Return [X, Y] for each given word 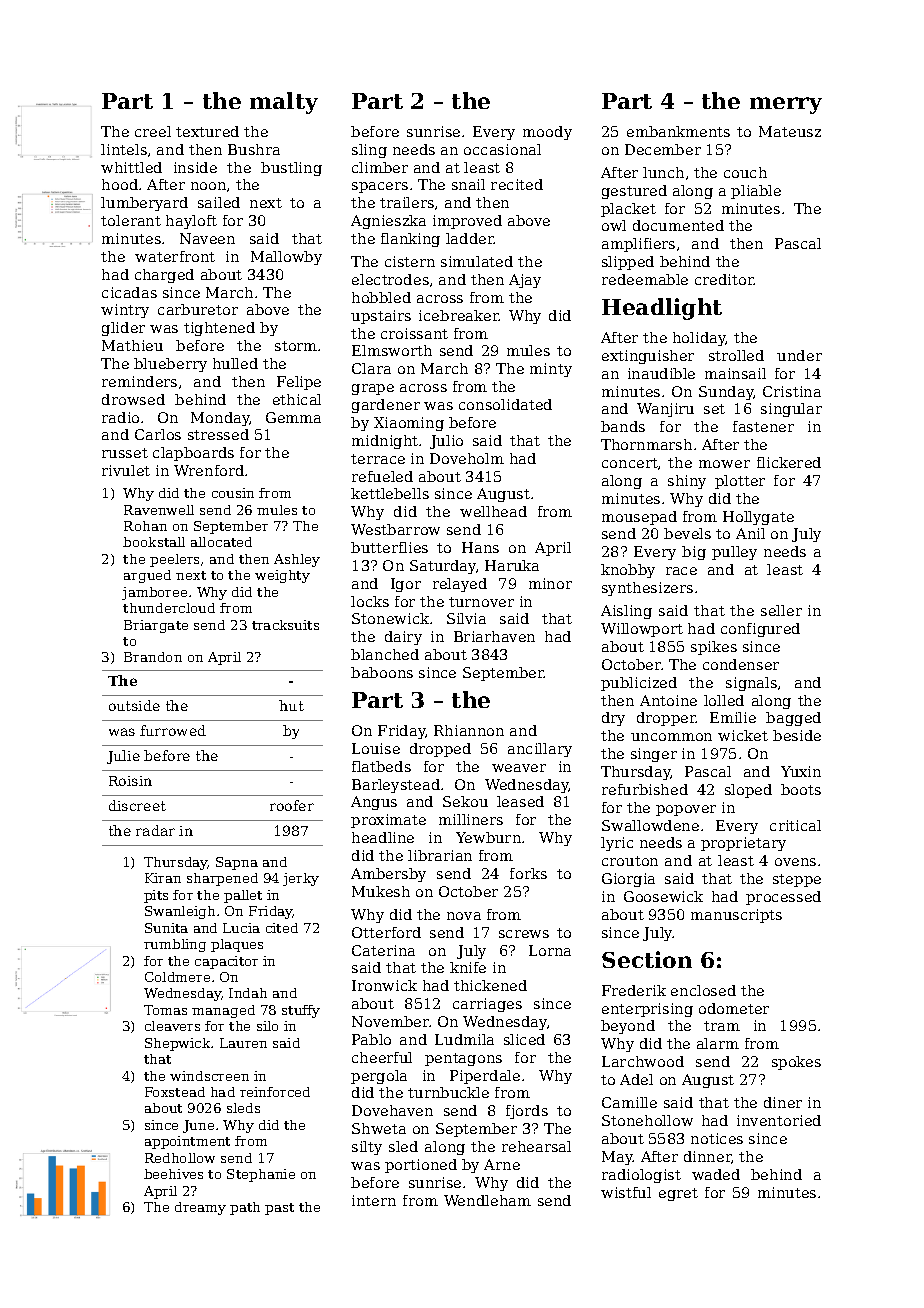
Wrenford [209, 470]
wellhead [493, 511]
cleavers [172, 1026]
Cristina [792, 391]
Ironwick [384, 985]
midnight [385, 442]
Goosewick [663, 896]
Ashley [297, 560]
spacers [380, 187]
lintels [124, 149]
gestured [634, 192]
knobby [628, 571]
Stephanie [261, 1175]
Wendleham [487, 1200]
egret [678, 1194]
